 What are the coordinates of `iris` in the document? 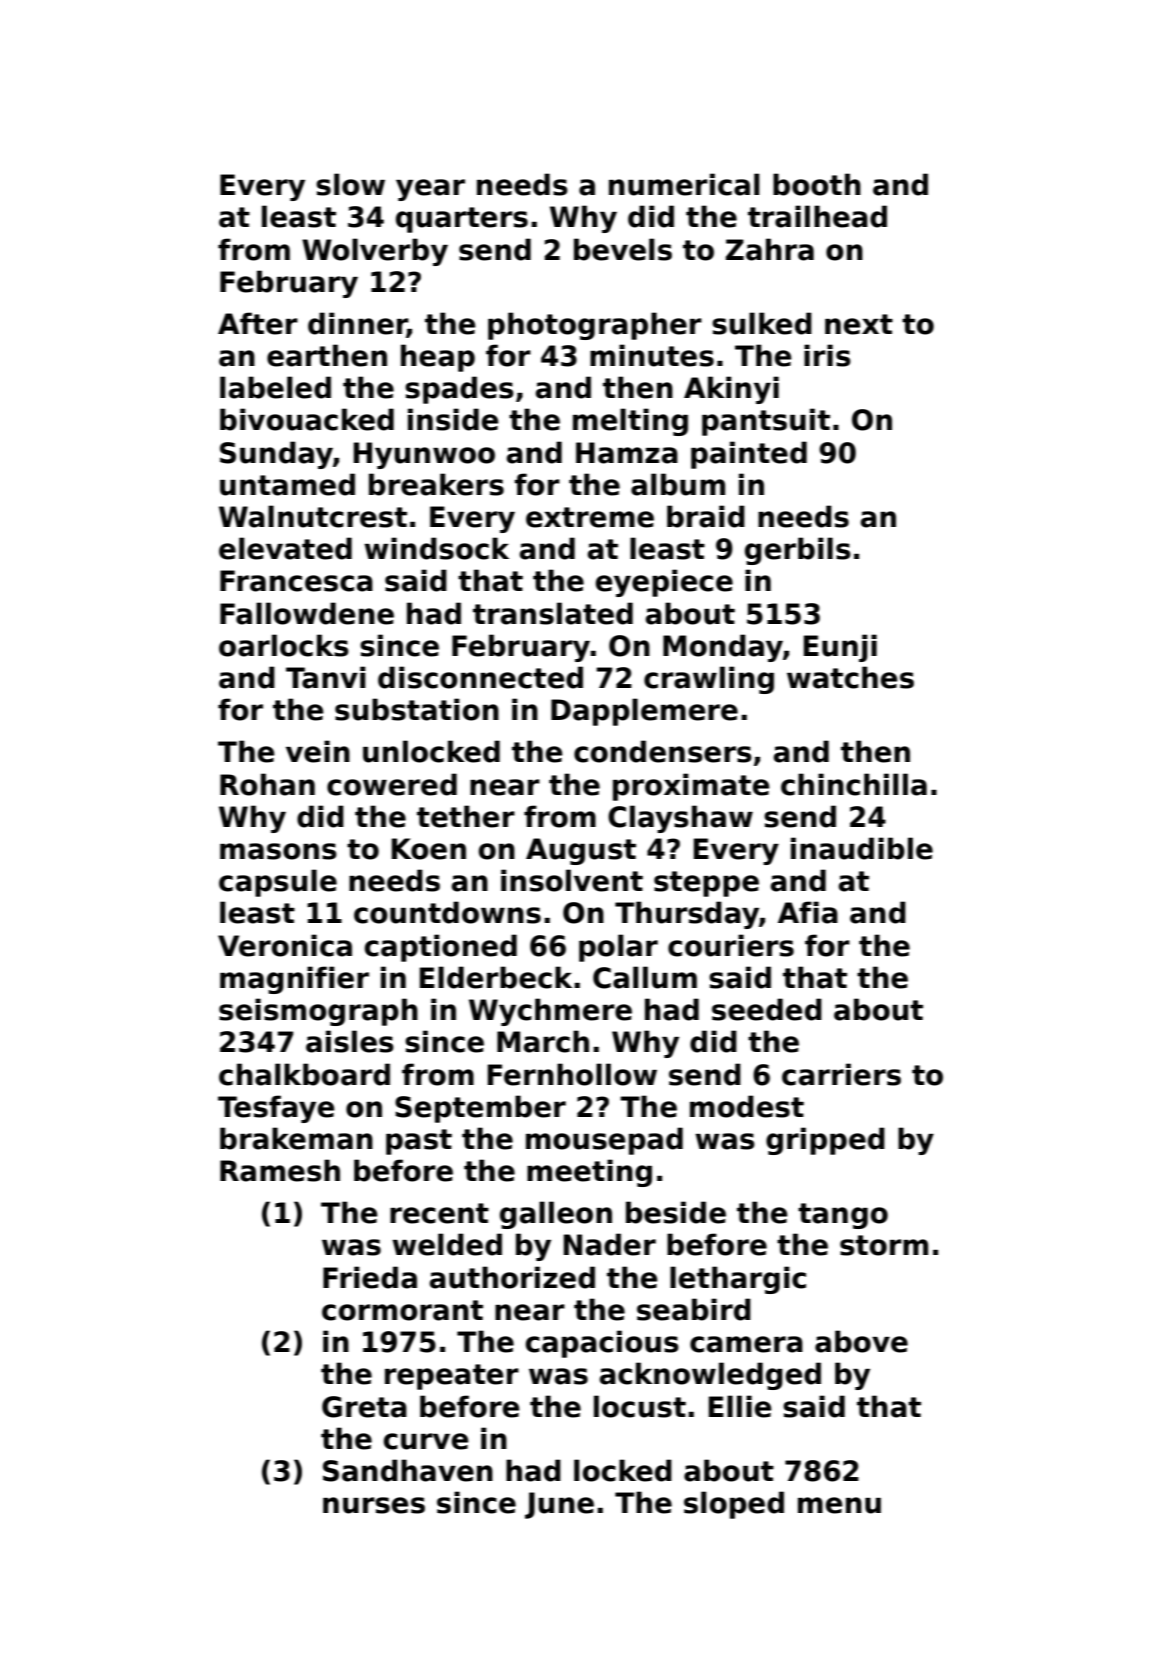 It's located at (827, 355).
